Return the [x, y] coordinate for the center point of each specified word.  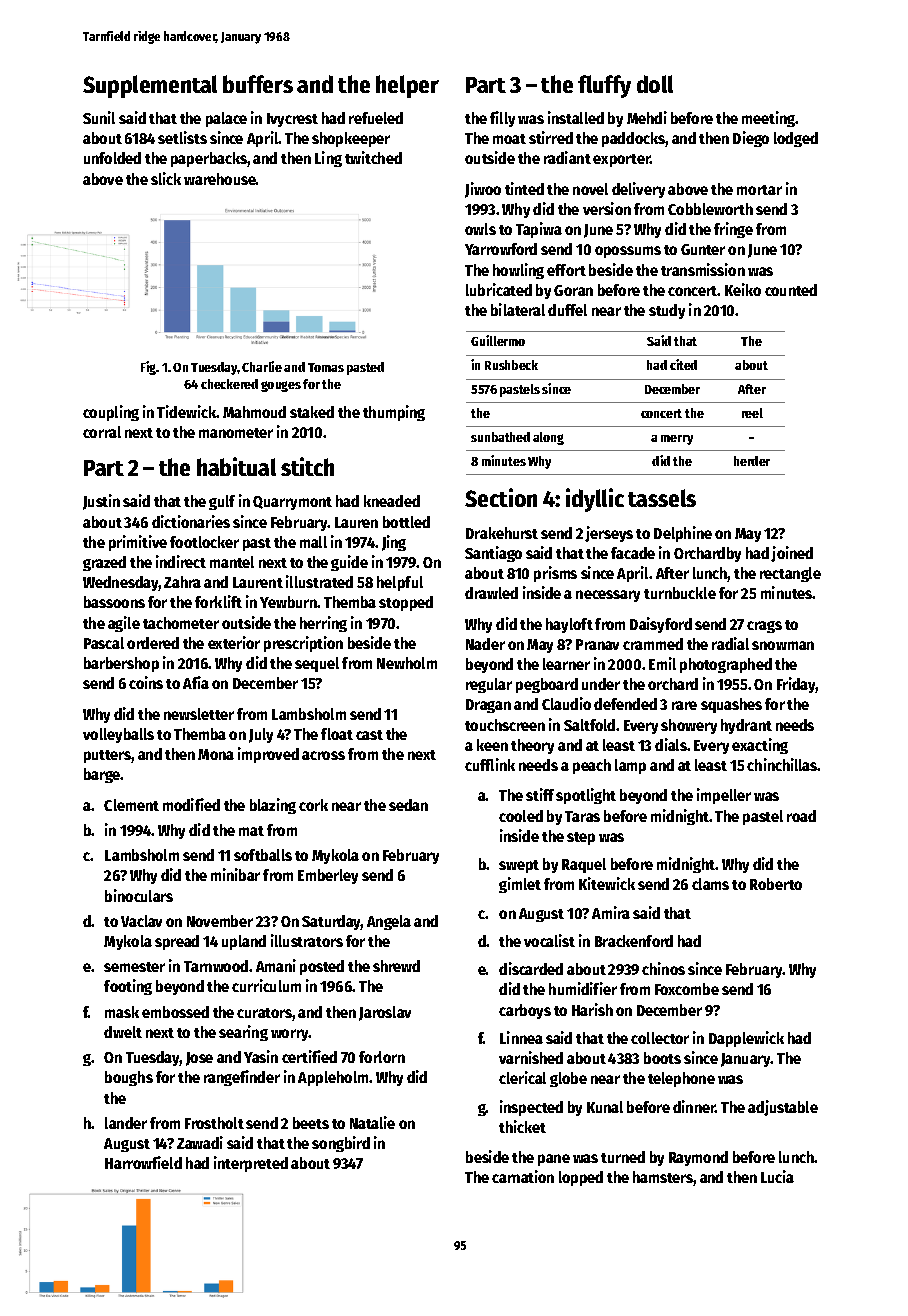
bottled [406, 522]
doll [655, 84]
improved [268, 755]
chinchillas [782, 764]
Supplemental [150, 86]
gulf [222, 502]
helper [407, 86]
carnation [523, 1176]
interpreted [251, 1164]
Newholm [407, 663]
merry [677, 440]
